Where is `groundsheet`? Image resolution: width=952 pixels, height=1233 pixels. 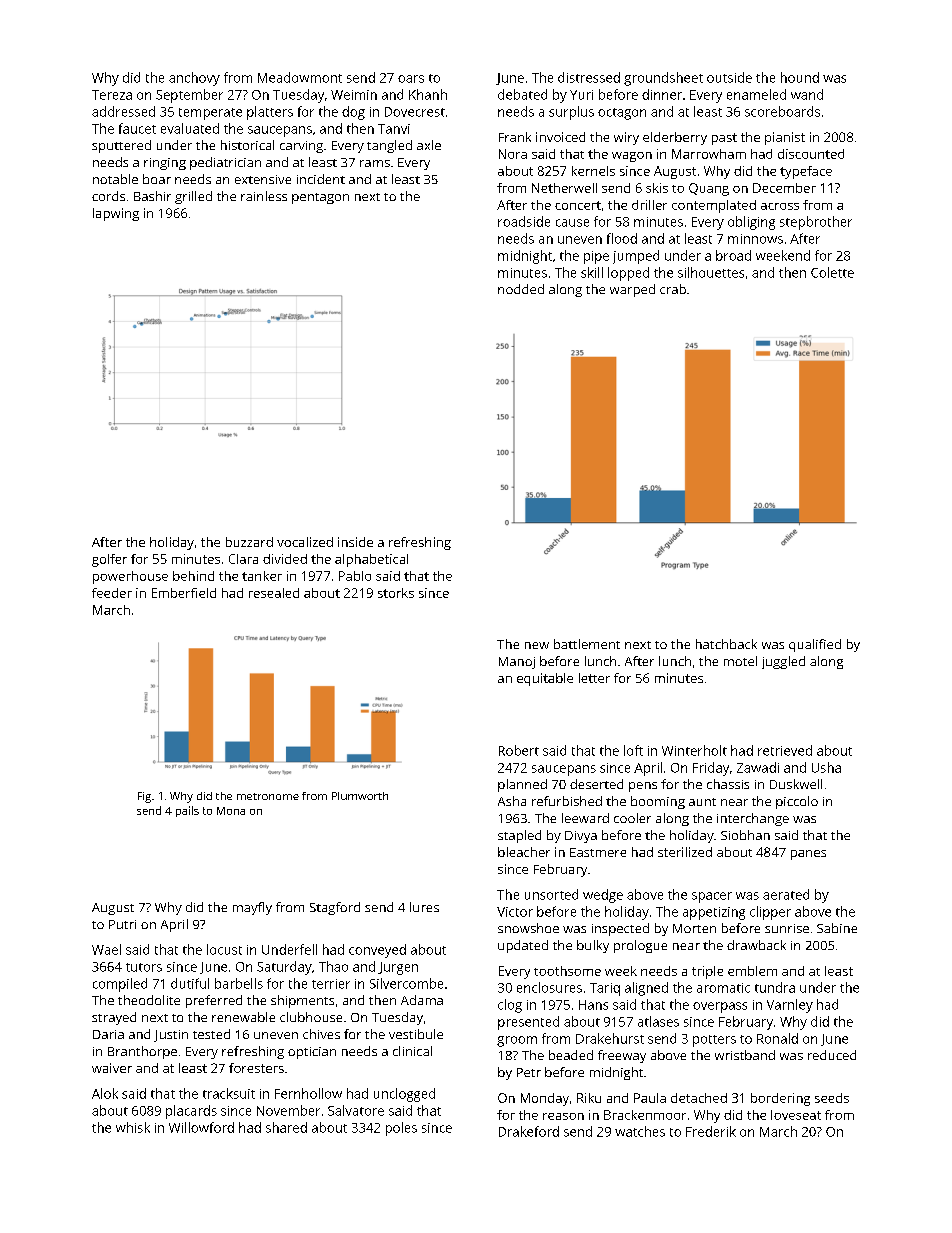 groundsheet is located at coordinates (663, 79).
